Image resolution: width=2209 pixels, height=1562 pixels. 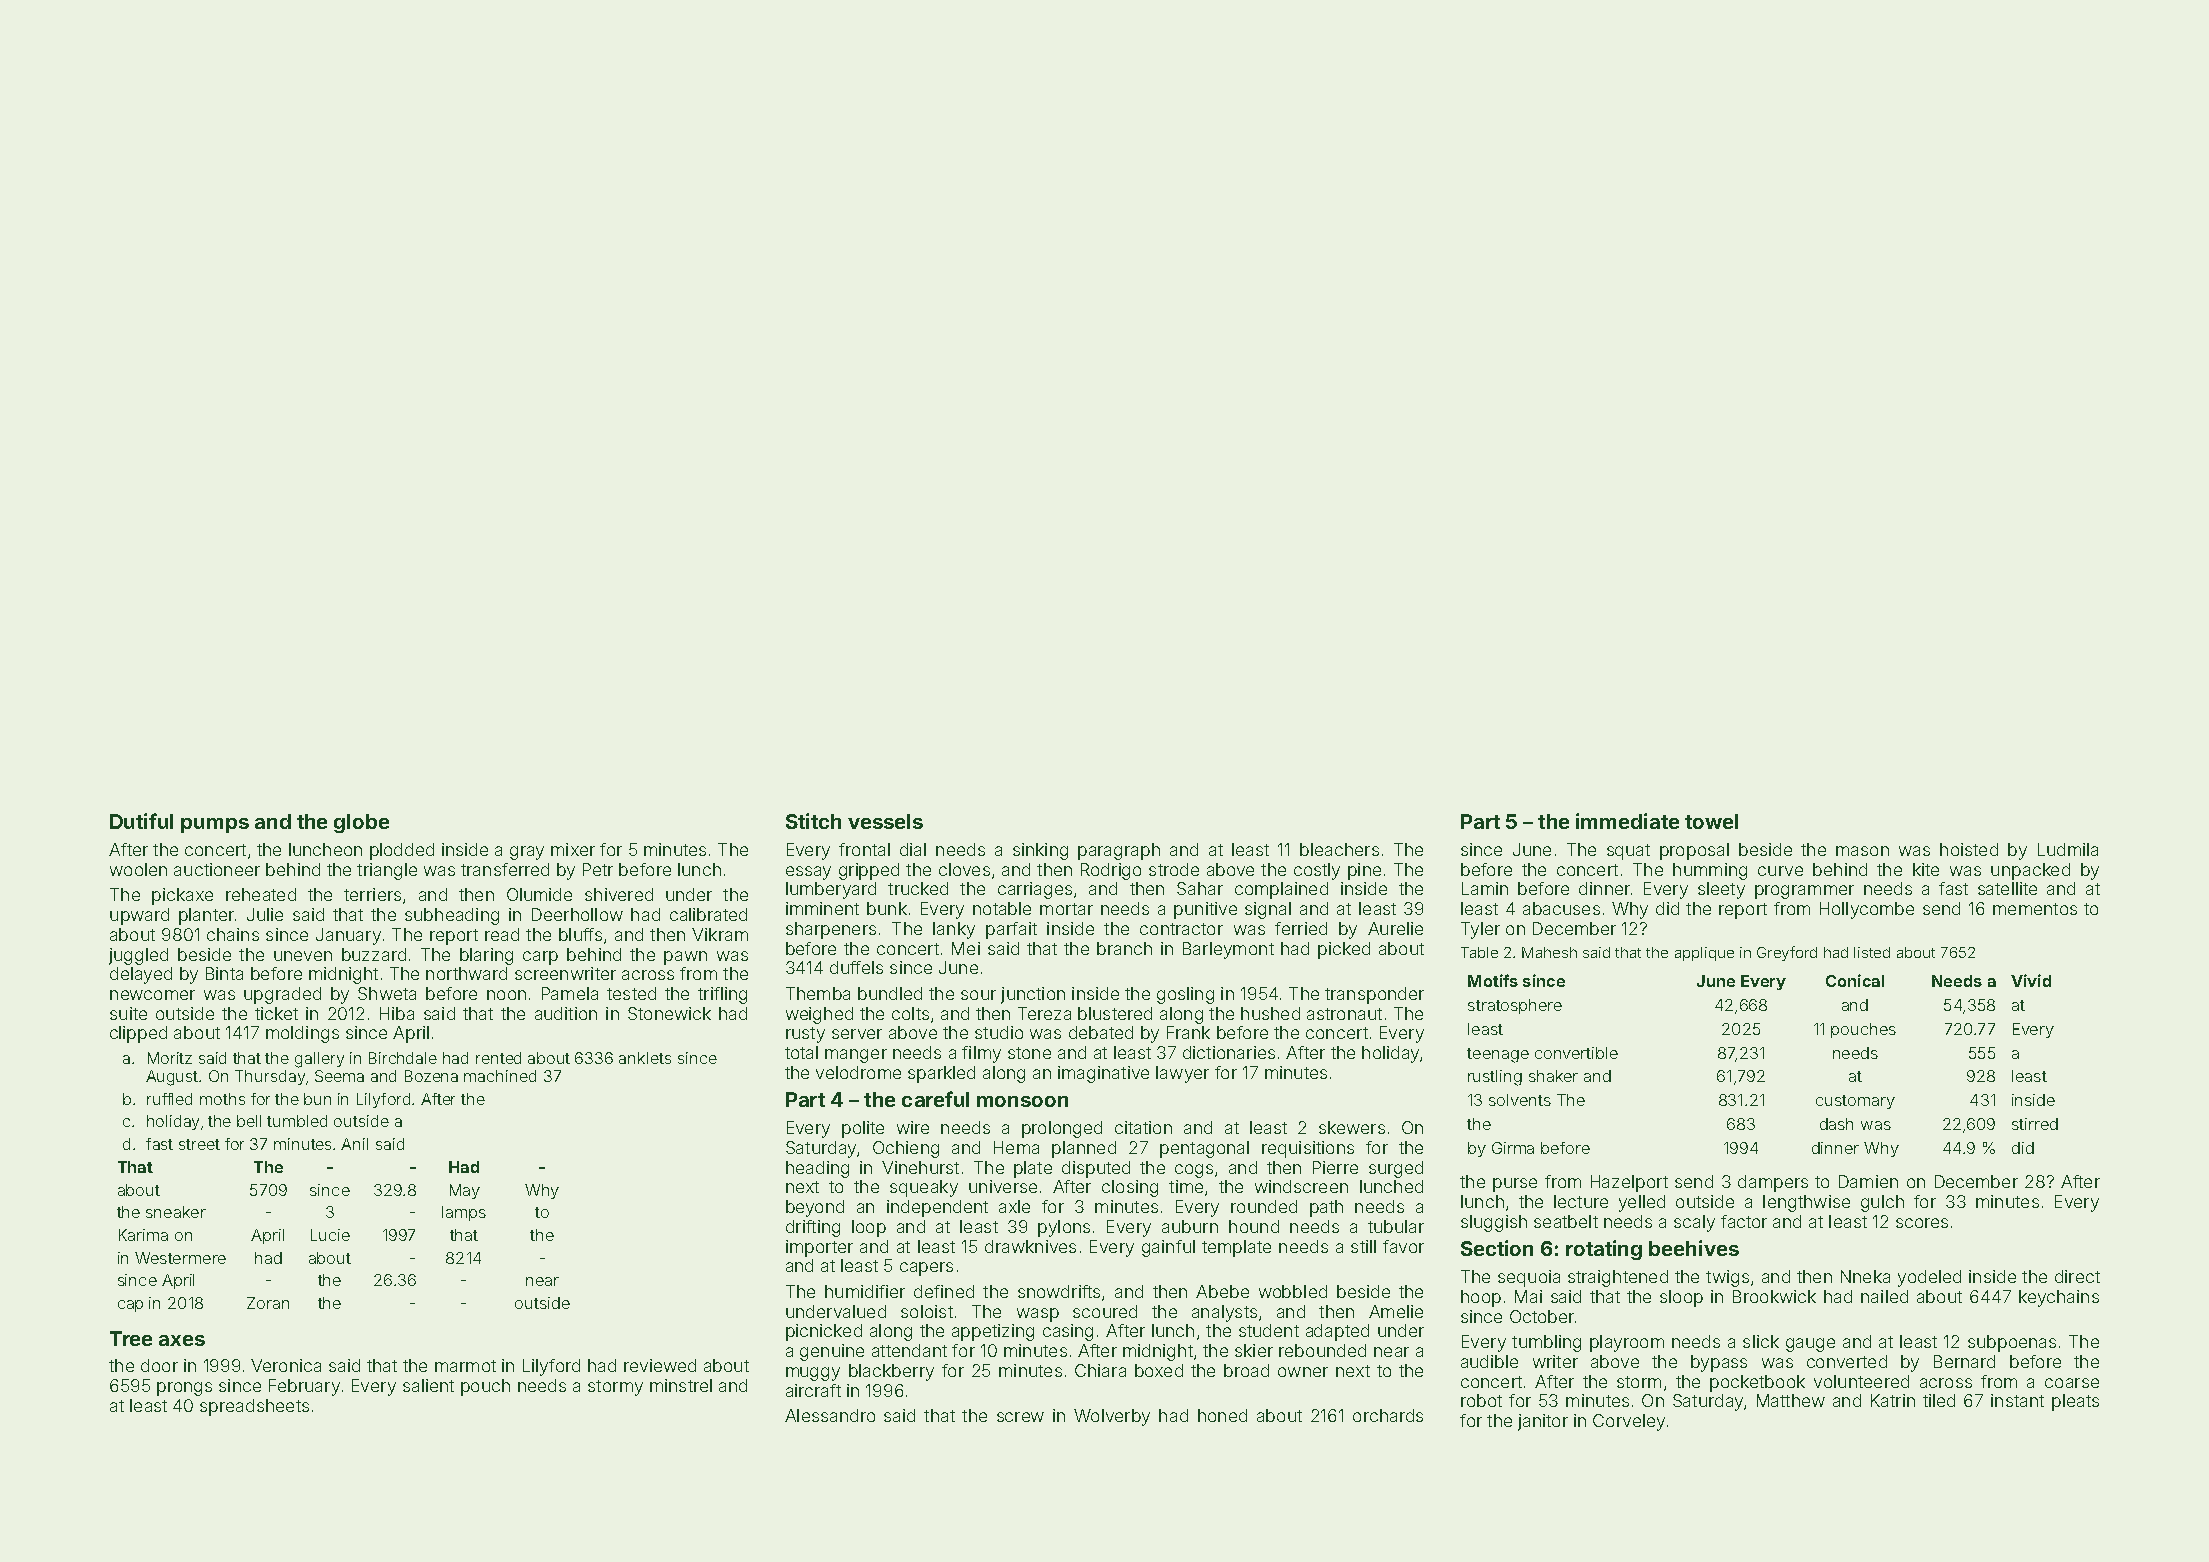 What do you see at coordinates (864, 849) in the screenshot?
I see `frontal` at bounding box center [864, 849].
